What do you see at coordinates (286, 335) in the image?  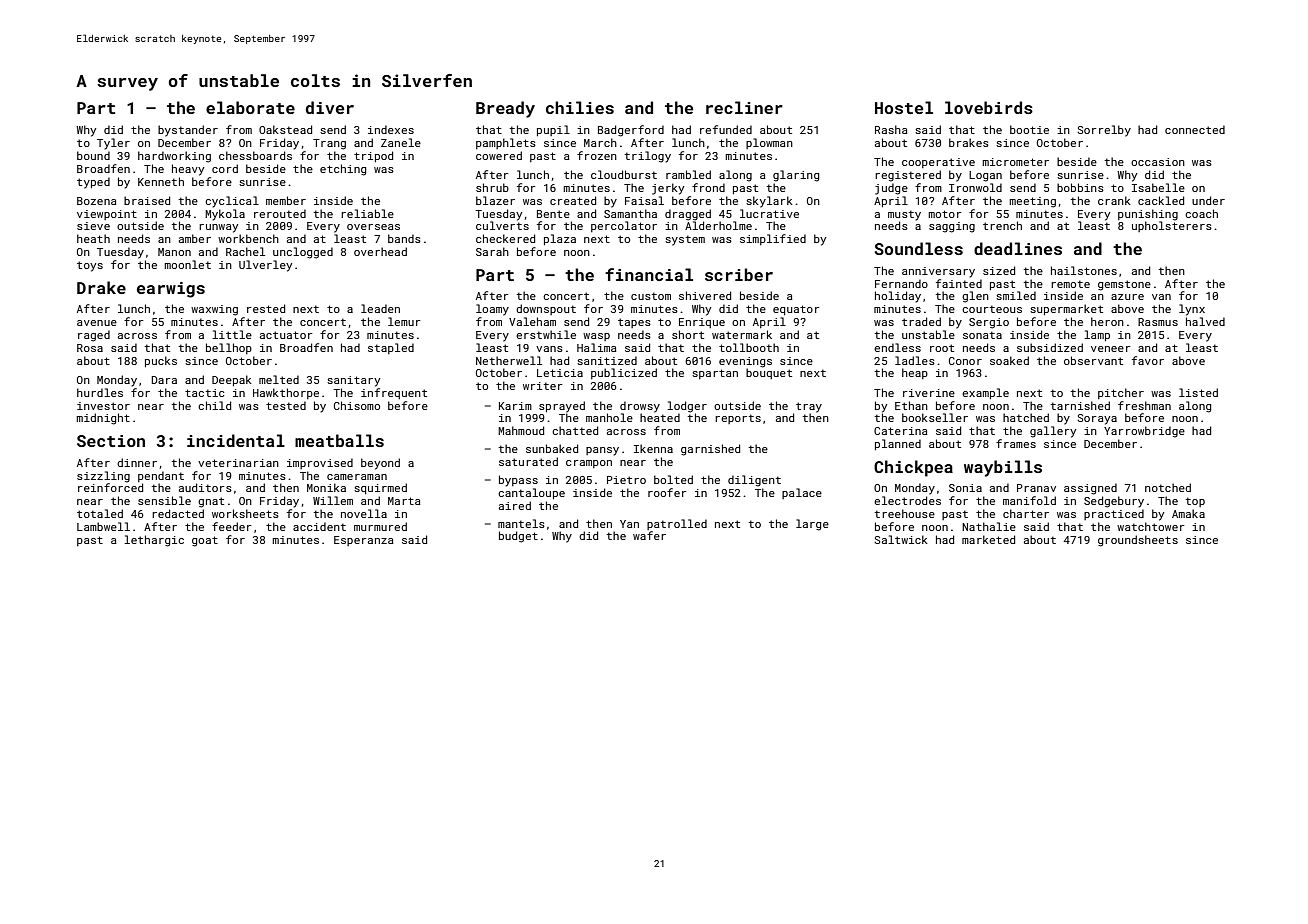 I see `actuator` at bounding box center [286, 335].
